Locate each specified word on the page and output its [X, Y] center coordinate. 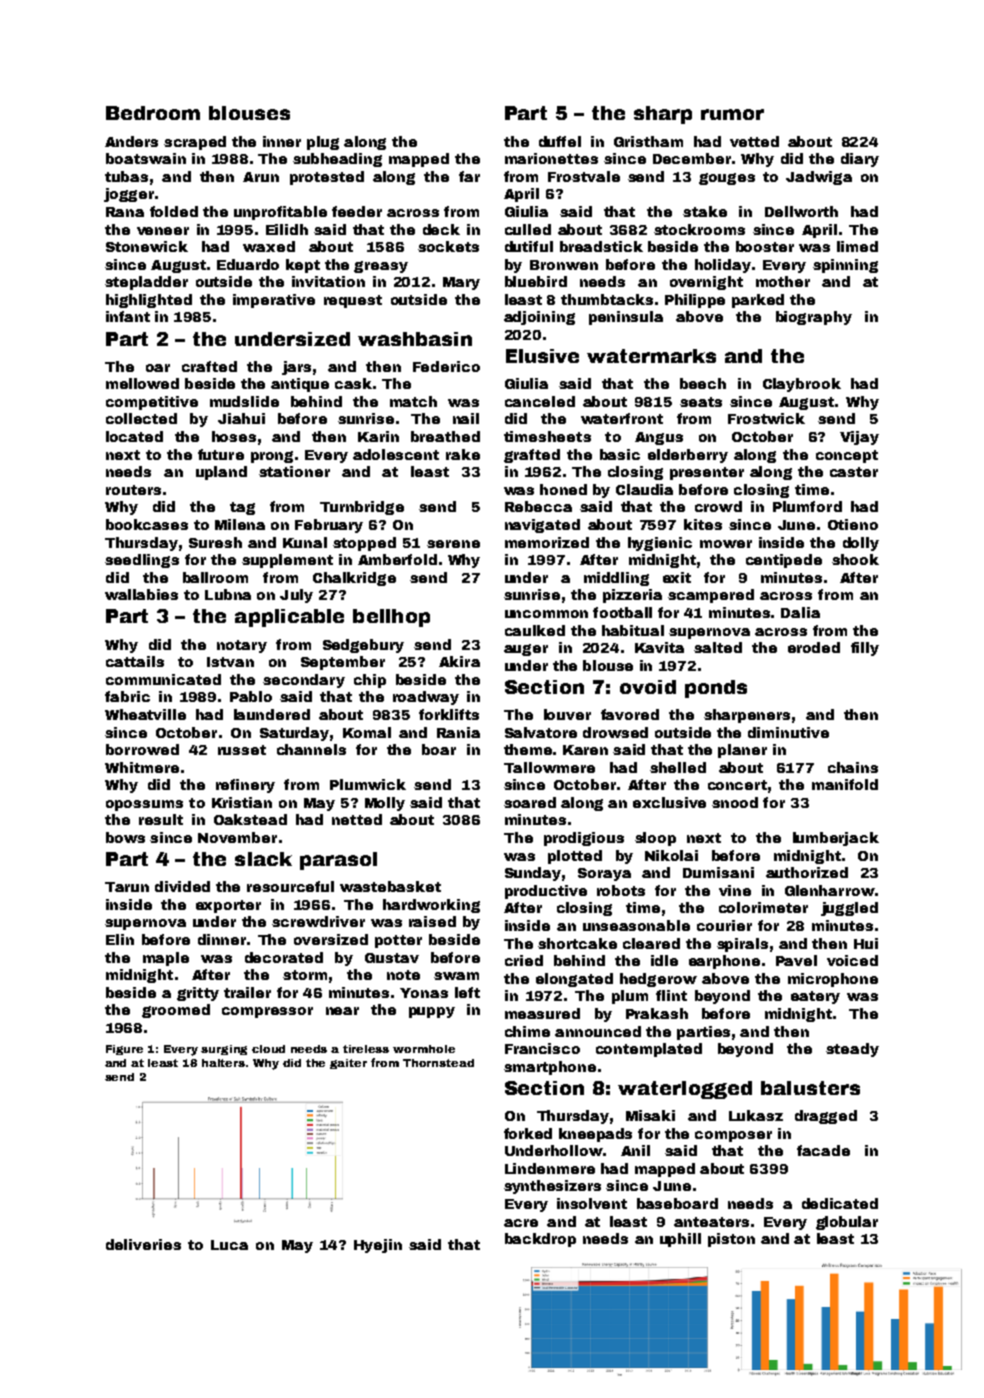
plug [323, 143]
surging [224, 1050]
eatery [815, 997]
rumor [732, 114]
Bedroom [153, 113]
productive [546, 892]
